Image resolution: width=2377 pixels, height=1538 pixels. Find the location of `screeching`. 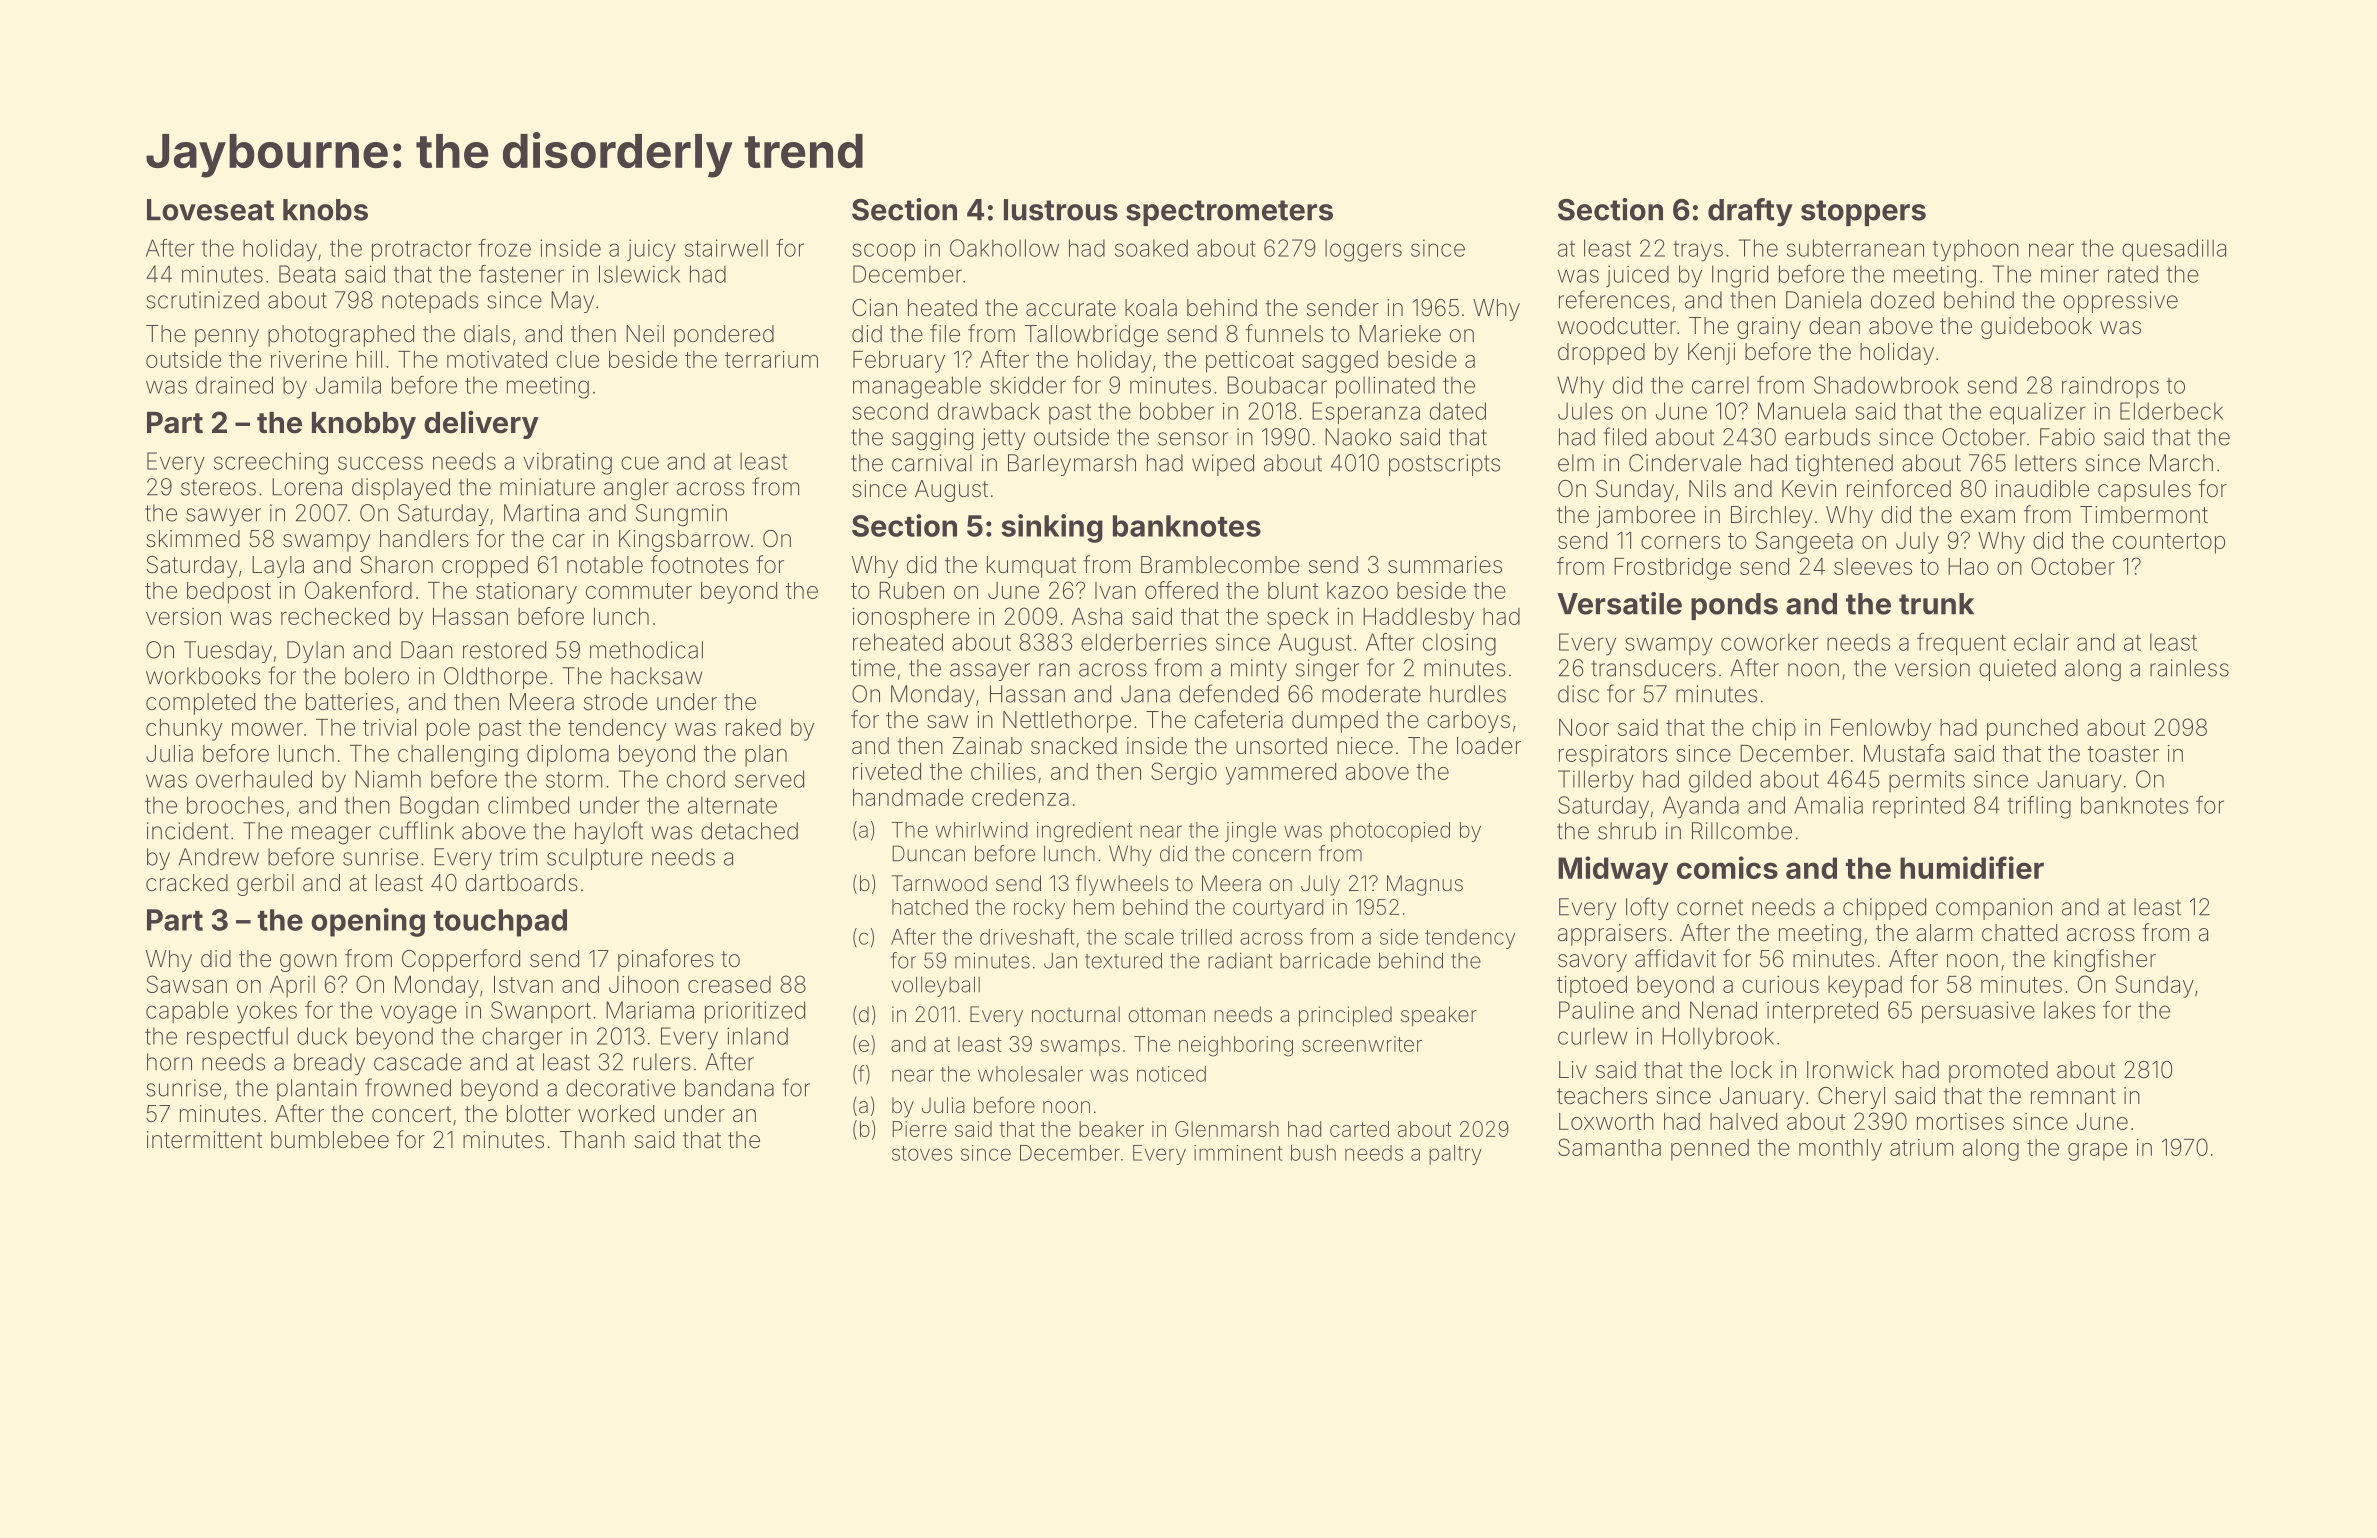

screeching is located at coordinates (271, 463).
